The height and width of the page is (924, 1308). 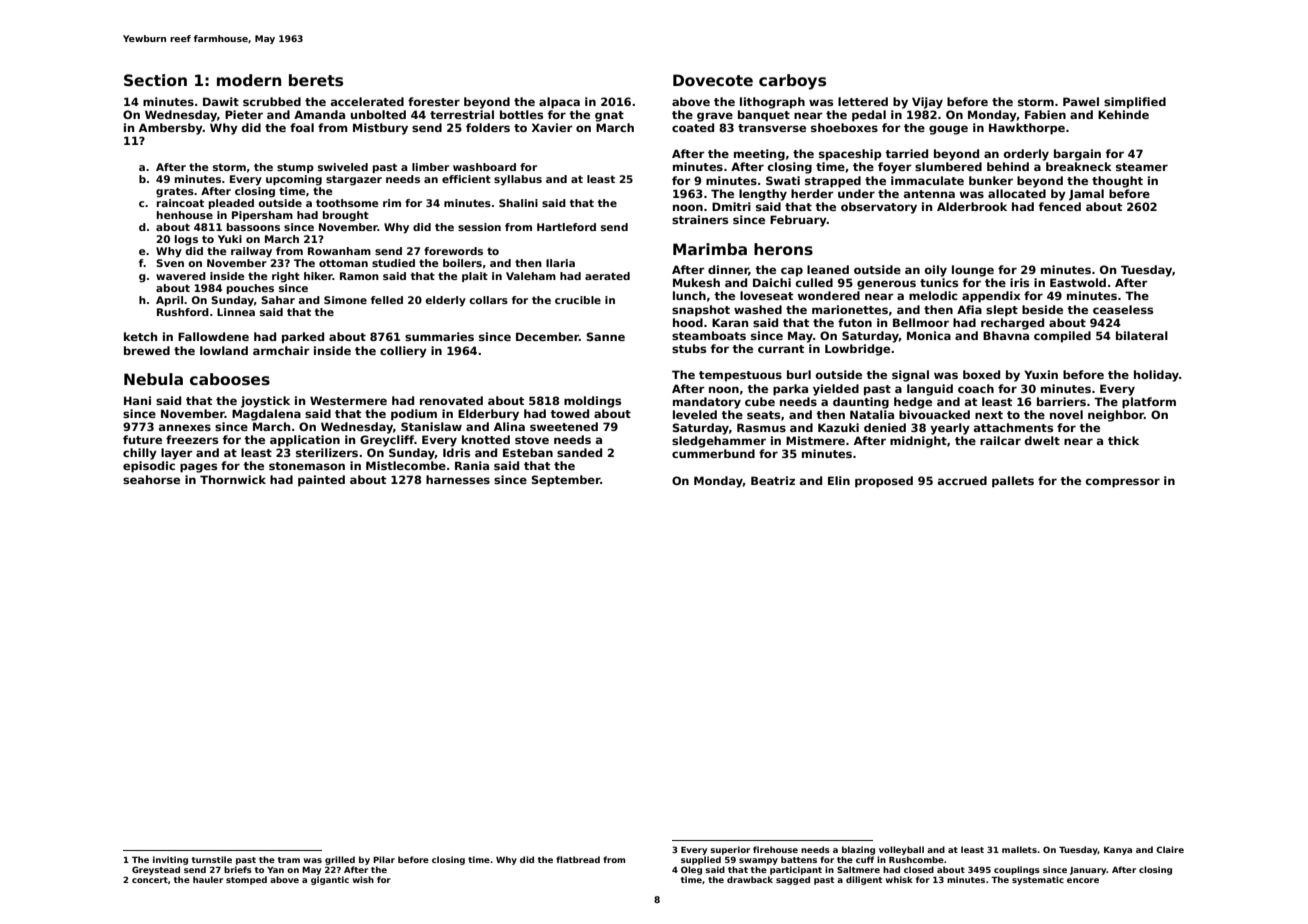 What do you see at coordinates (858, 850) in the page?
I see `blazing` at bounding box center [858, 850].
